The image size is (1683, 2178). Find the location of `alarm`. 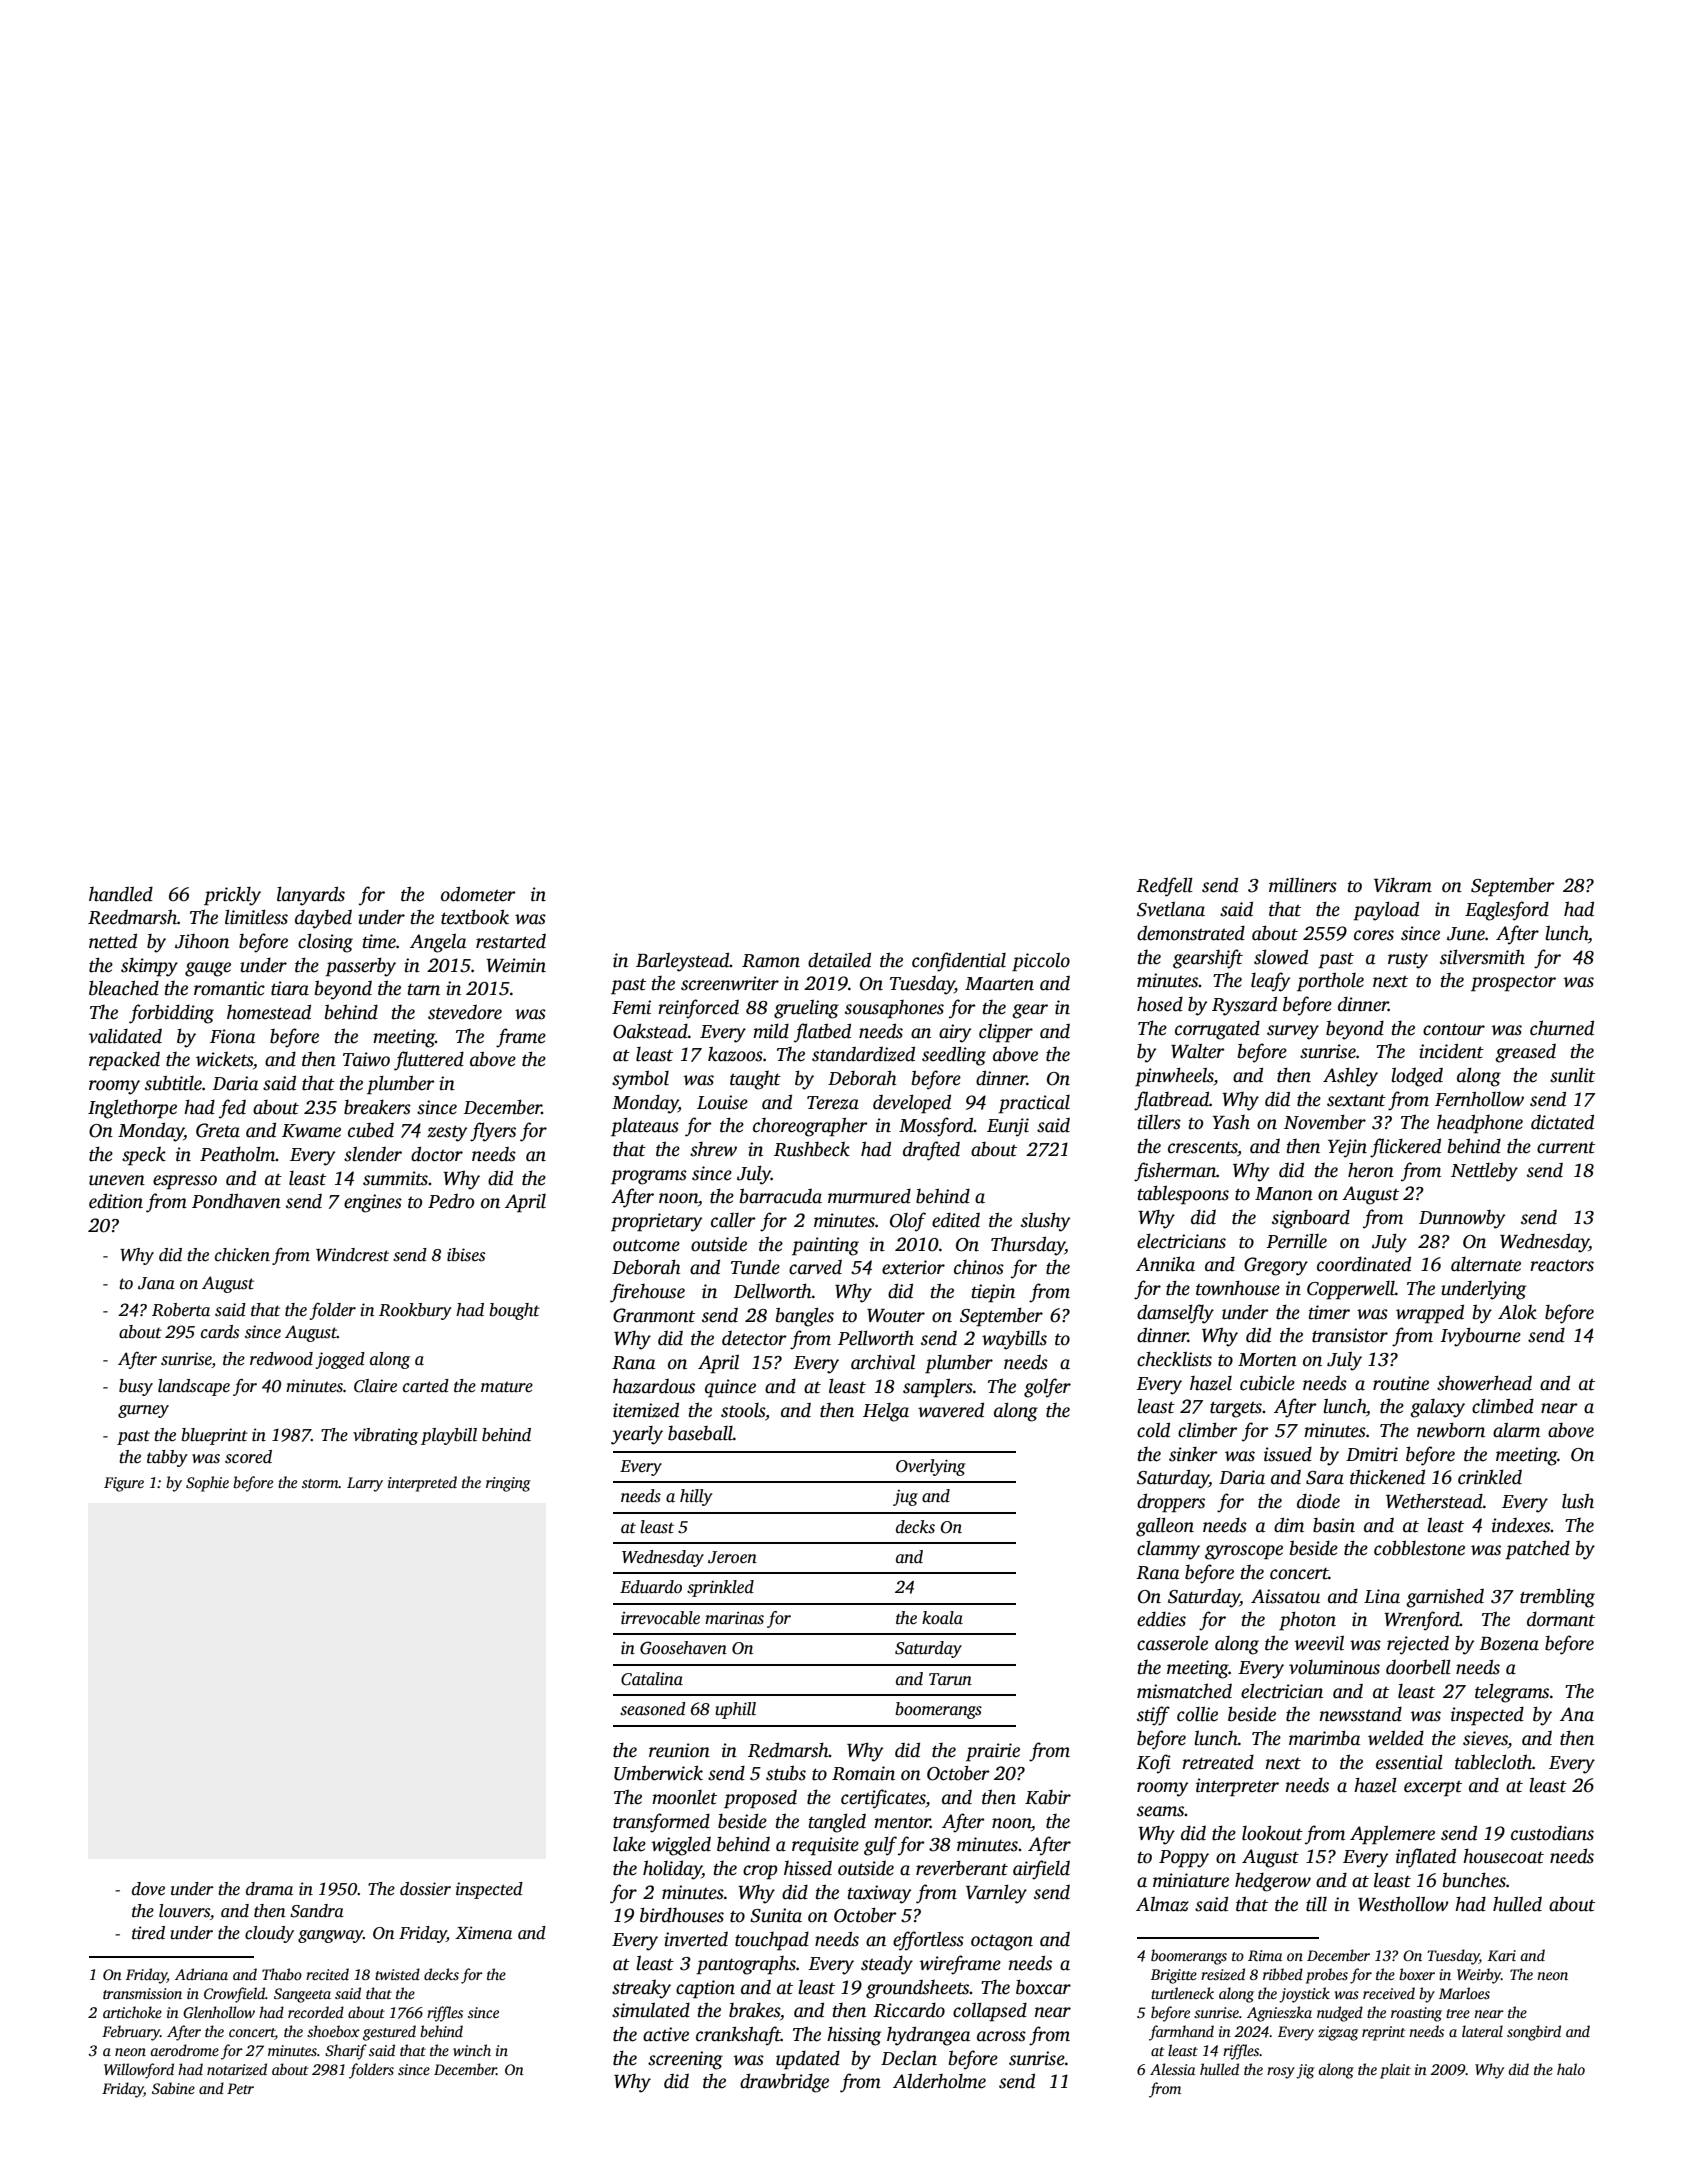

alarm is located at coordinates (1516, 1430).
